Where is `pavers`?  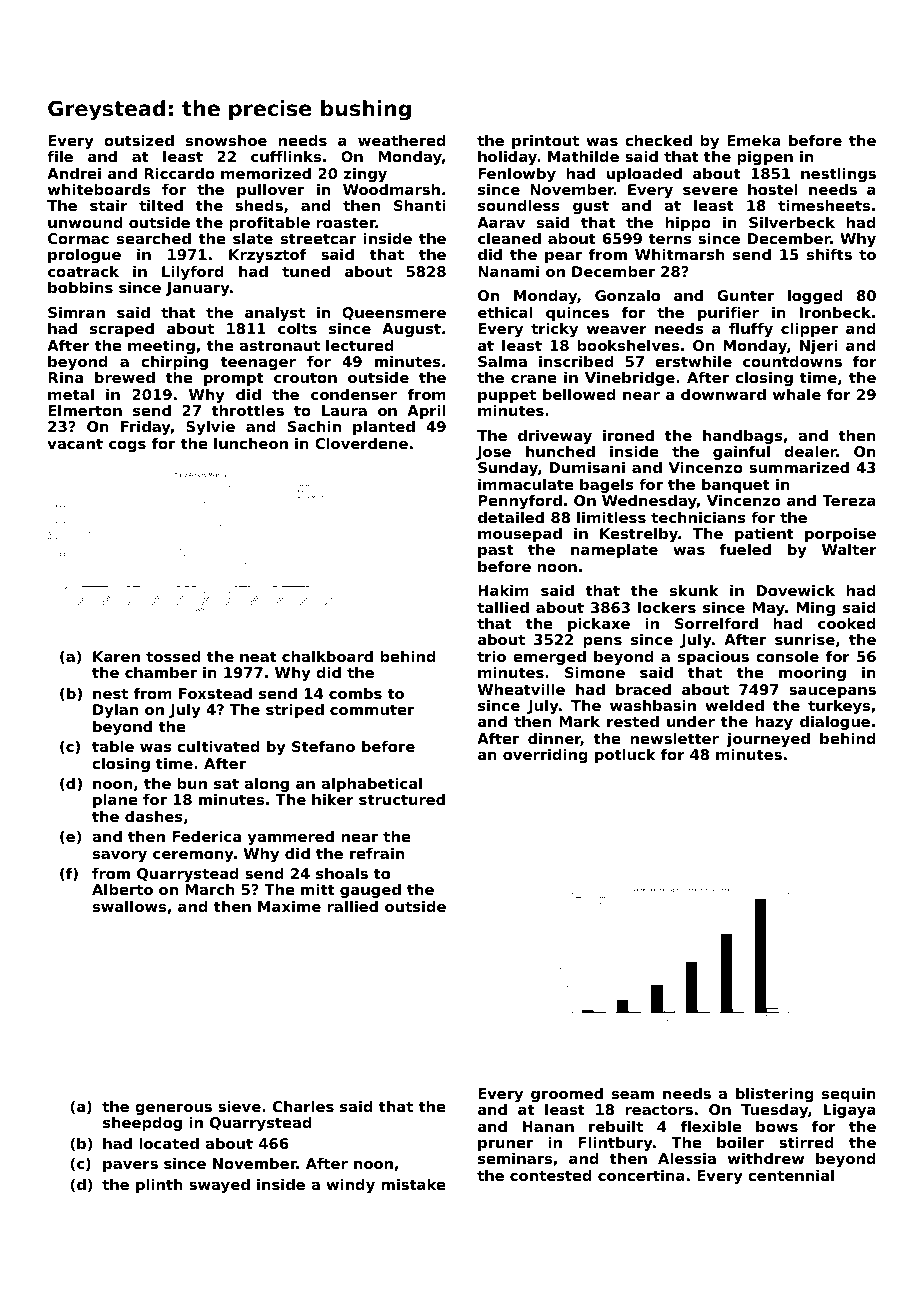
pavers is located at coordinates (130, 1166).
